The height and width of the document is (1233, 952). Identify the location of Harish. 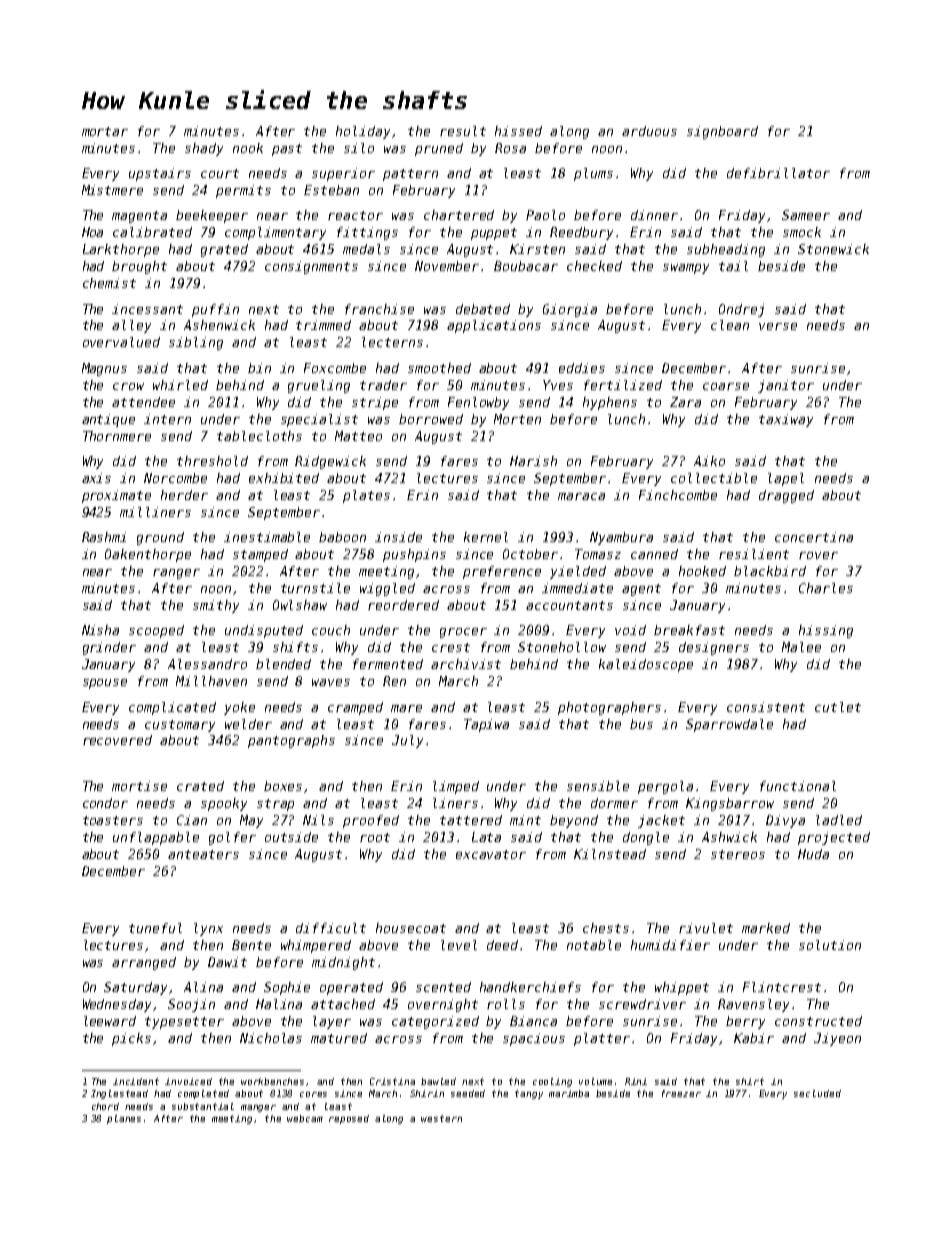
(533, 461).
